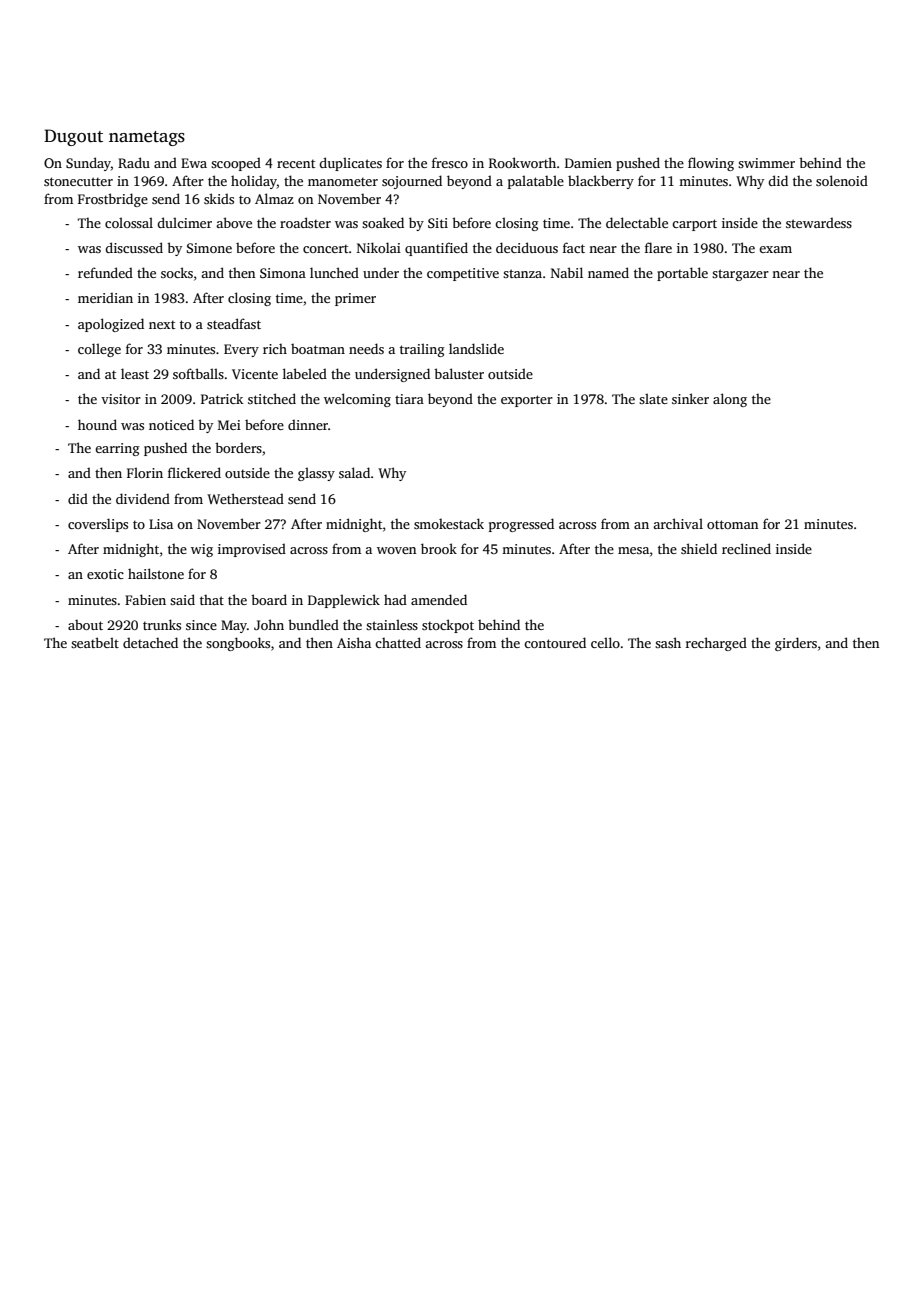 Image resolution: width=924 pixels, height=1308 pixels. I want to click on seatbelt, so click(95, 642).
